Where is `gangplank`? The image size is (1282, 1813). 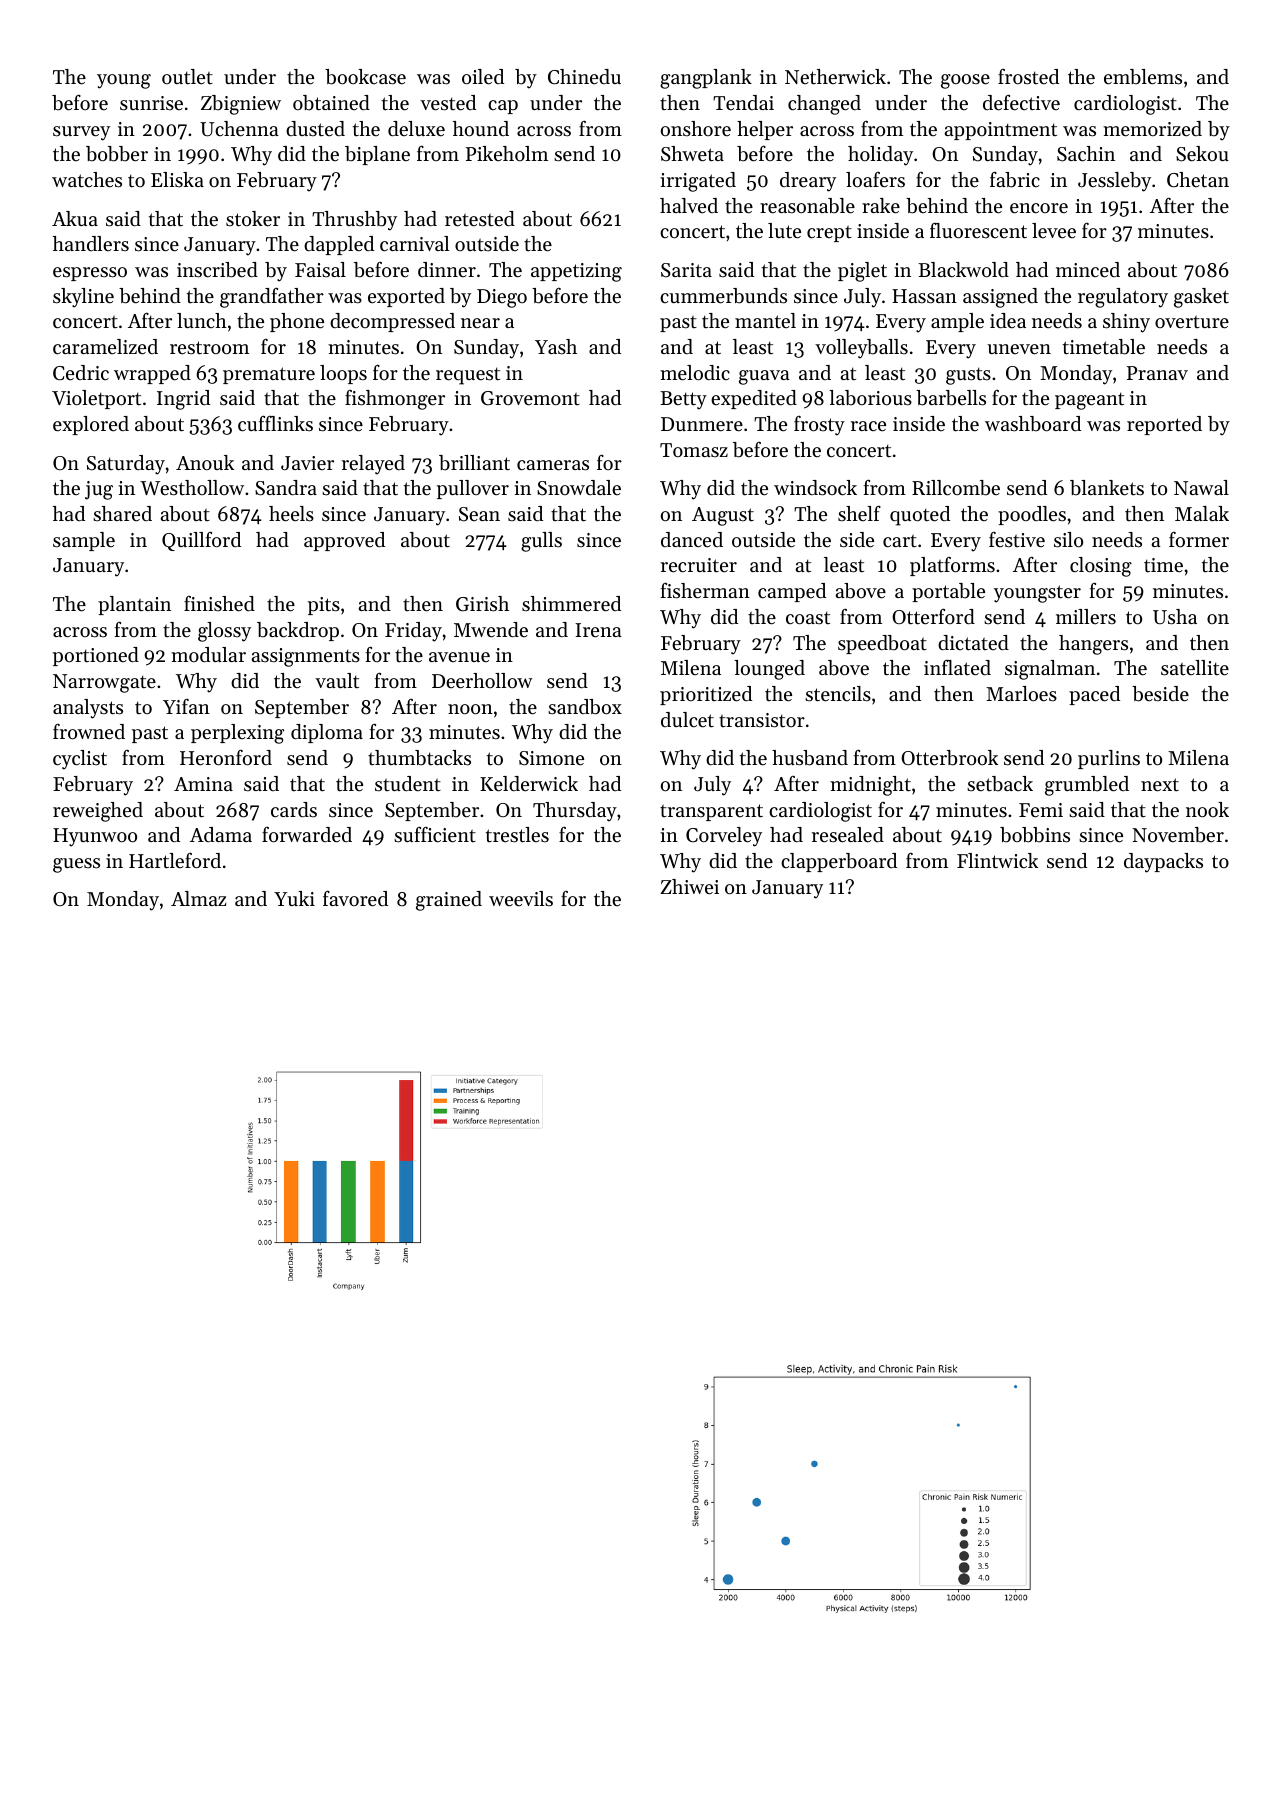
gangplank is located at coordinates (706, 79).
